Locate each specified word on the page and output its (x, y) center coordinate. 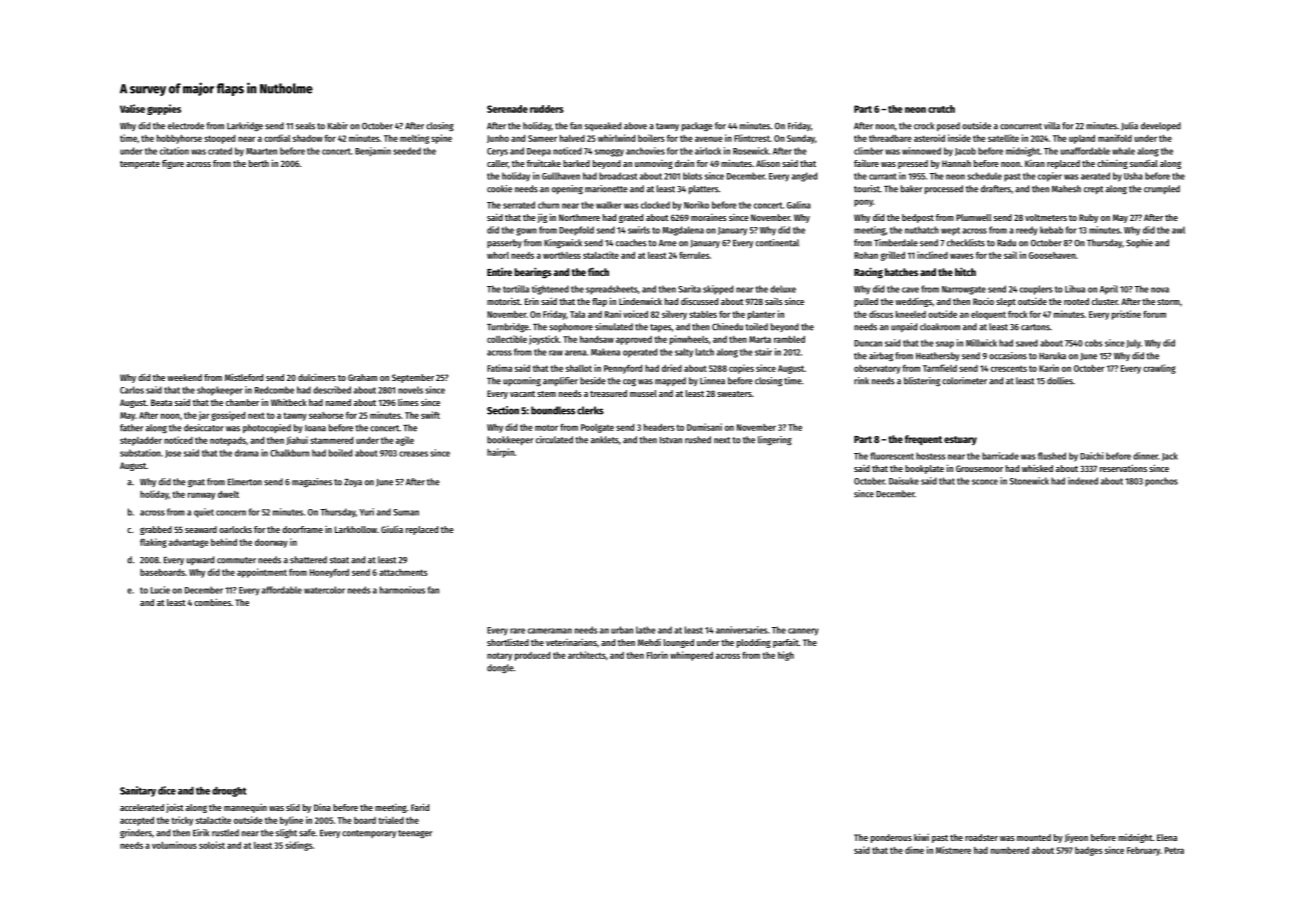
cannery (803, 632)
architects (587, 655)
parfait (786, 643)
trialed (391, 820)
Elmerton (245, 482)
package (697, 126)
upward (200, 560)
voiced (635, 314)
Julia (1129, 126)
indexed (1083, 481)
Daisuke (904, 481)
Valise (132, 108)
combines (212, 602)
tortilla (516, 289)
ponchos (1161, 482)
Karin (1049, 368)
